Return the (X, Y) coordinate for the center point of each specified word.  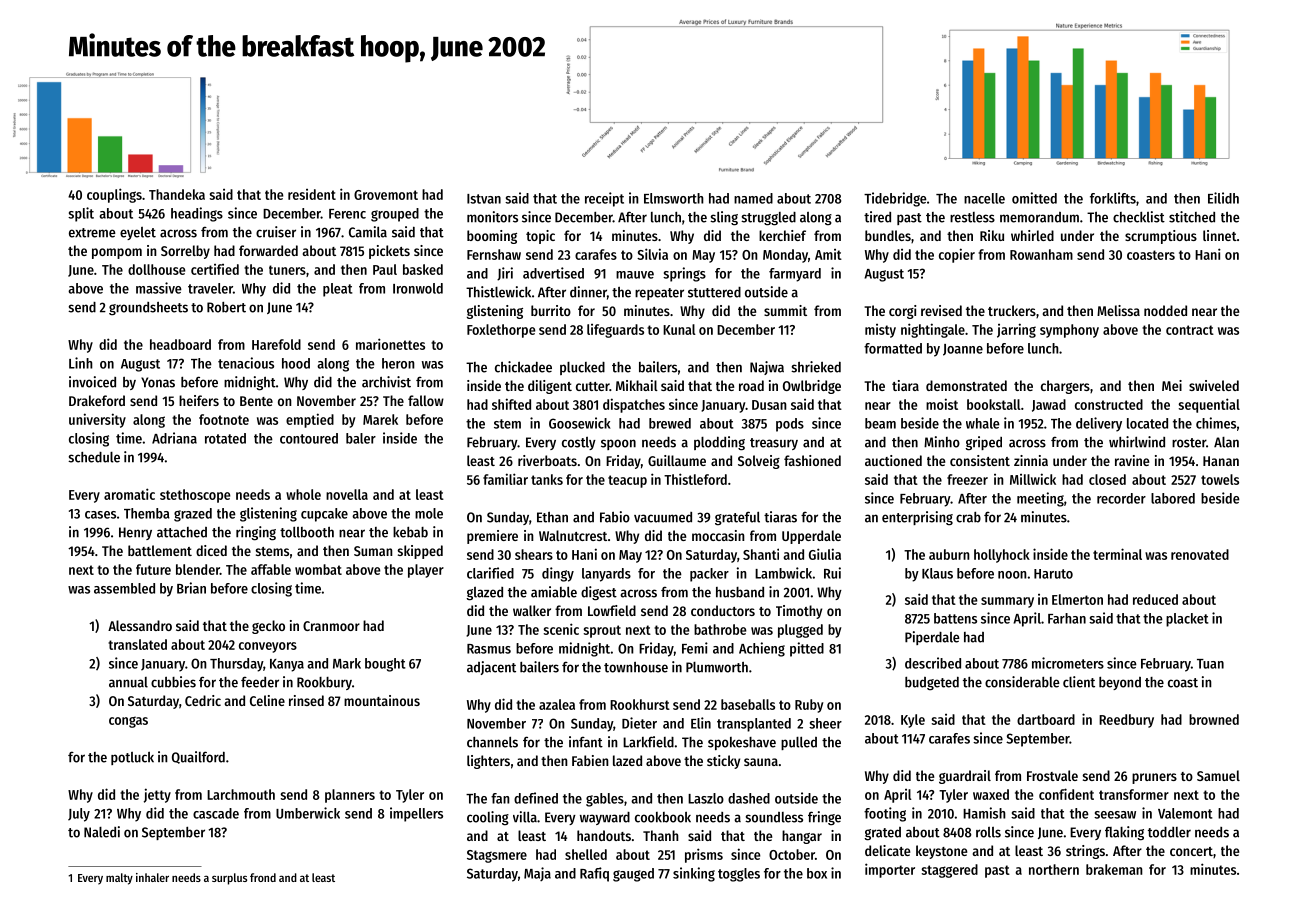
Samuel (1218, 775)
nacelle (984, 198)
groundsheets (148, 309)
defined (536, 798)
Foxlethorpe (501, 331)
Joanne (963, 350)
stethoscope (195, 496)
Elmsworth (674, 198)
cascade (216, 813)
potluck (132, 758)
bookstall (994, 404)
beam (880, 423)
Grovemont (386, 195)
